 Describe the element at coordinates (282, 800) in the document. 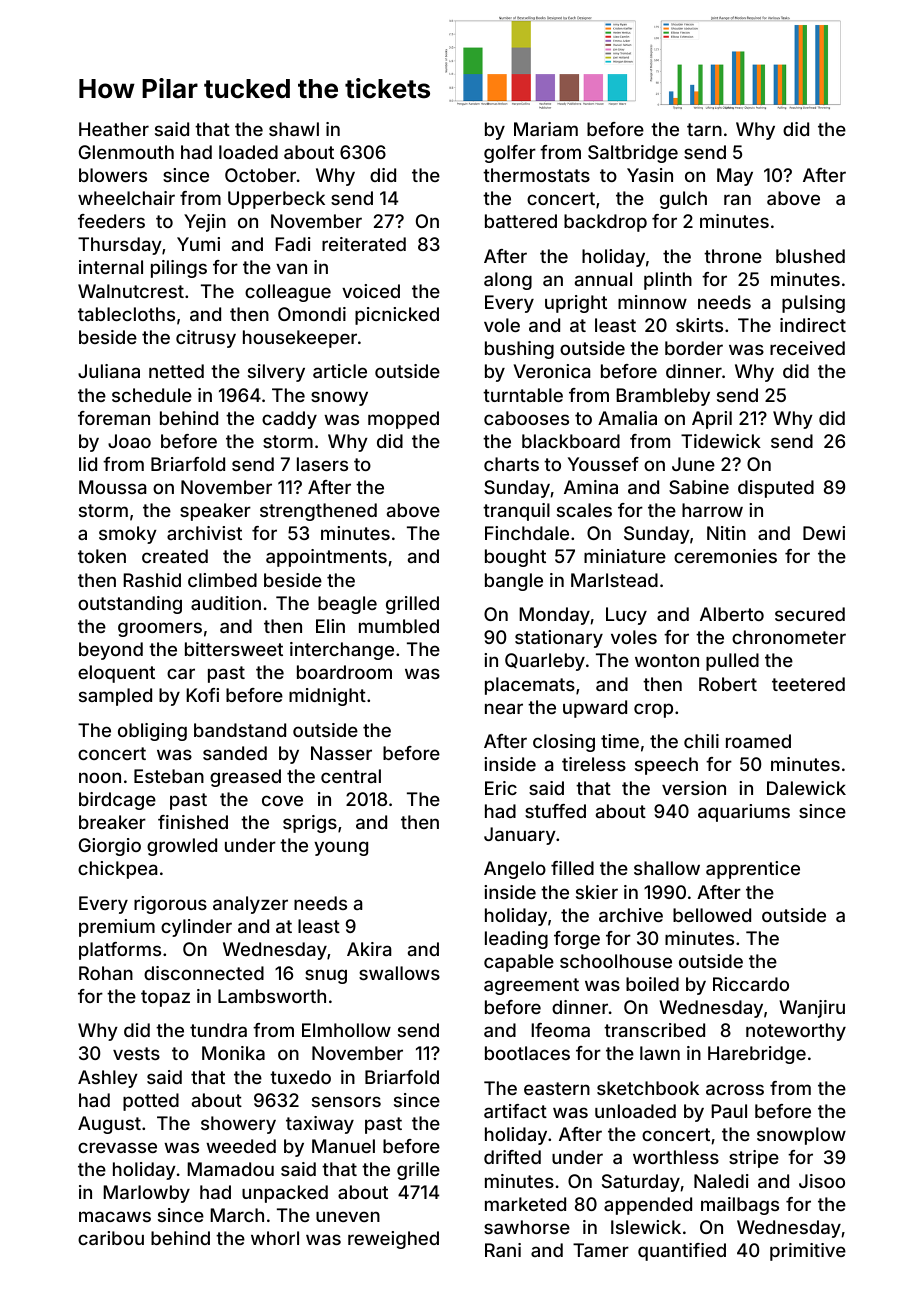

I see `cove` at that location.
